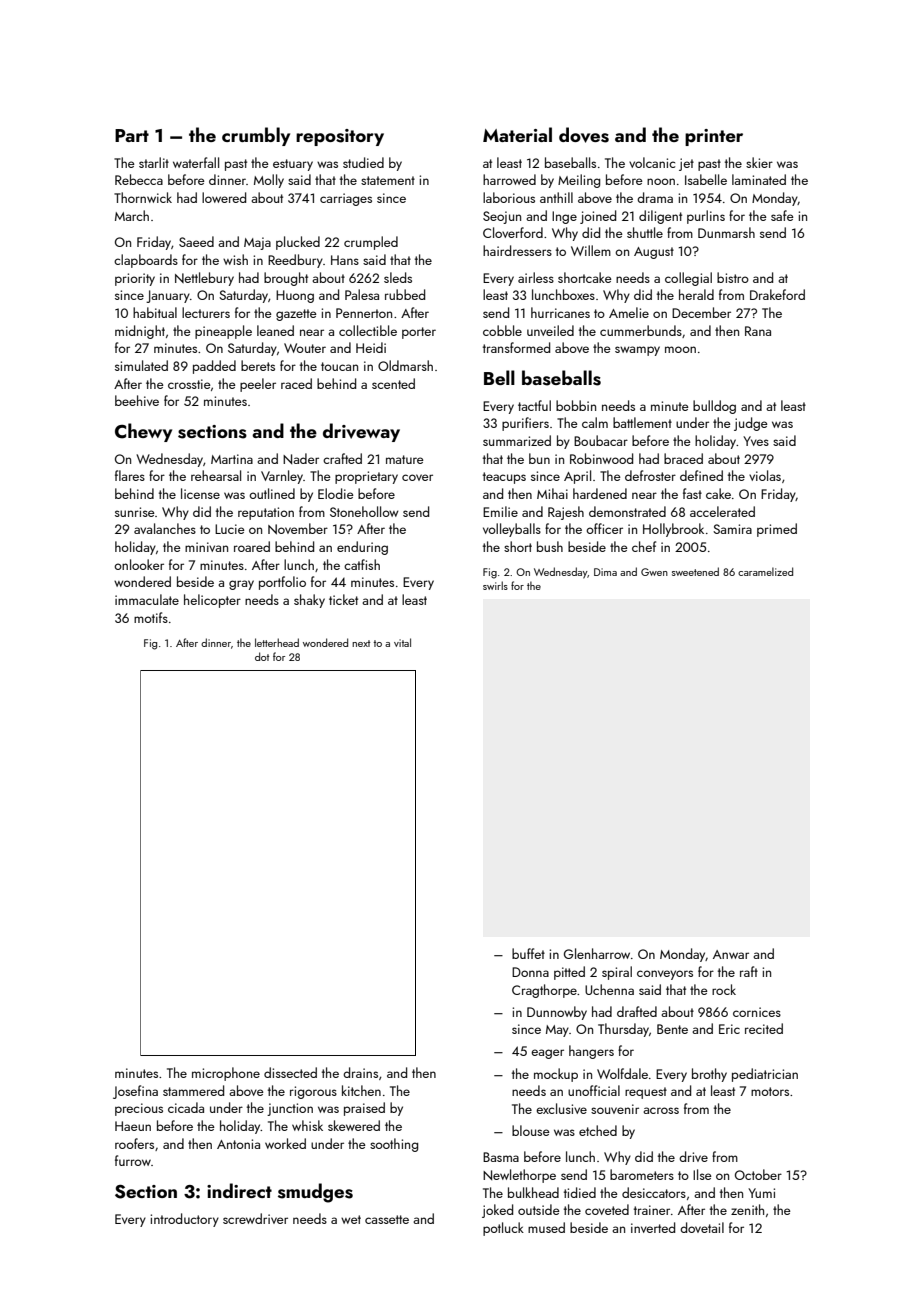 The height and width of the screenshot is (1308, 924). I want to click on buffet, so click(528, 953).
